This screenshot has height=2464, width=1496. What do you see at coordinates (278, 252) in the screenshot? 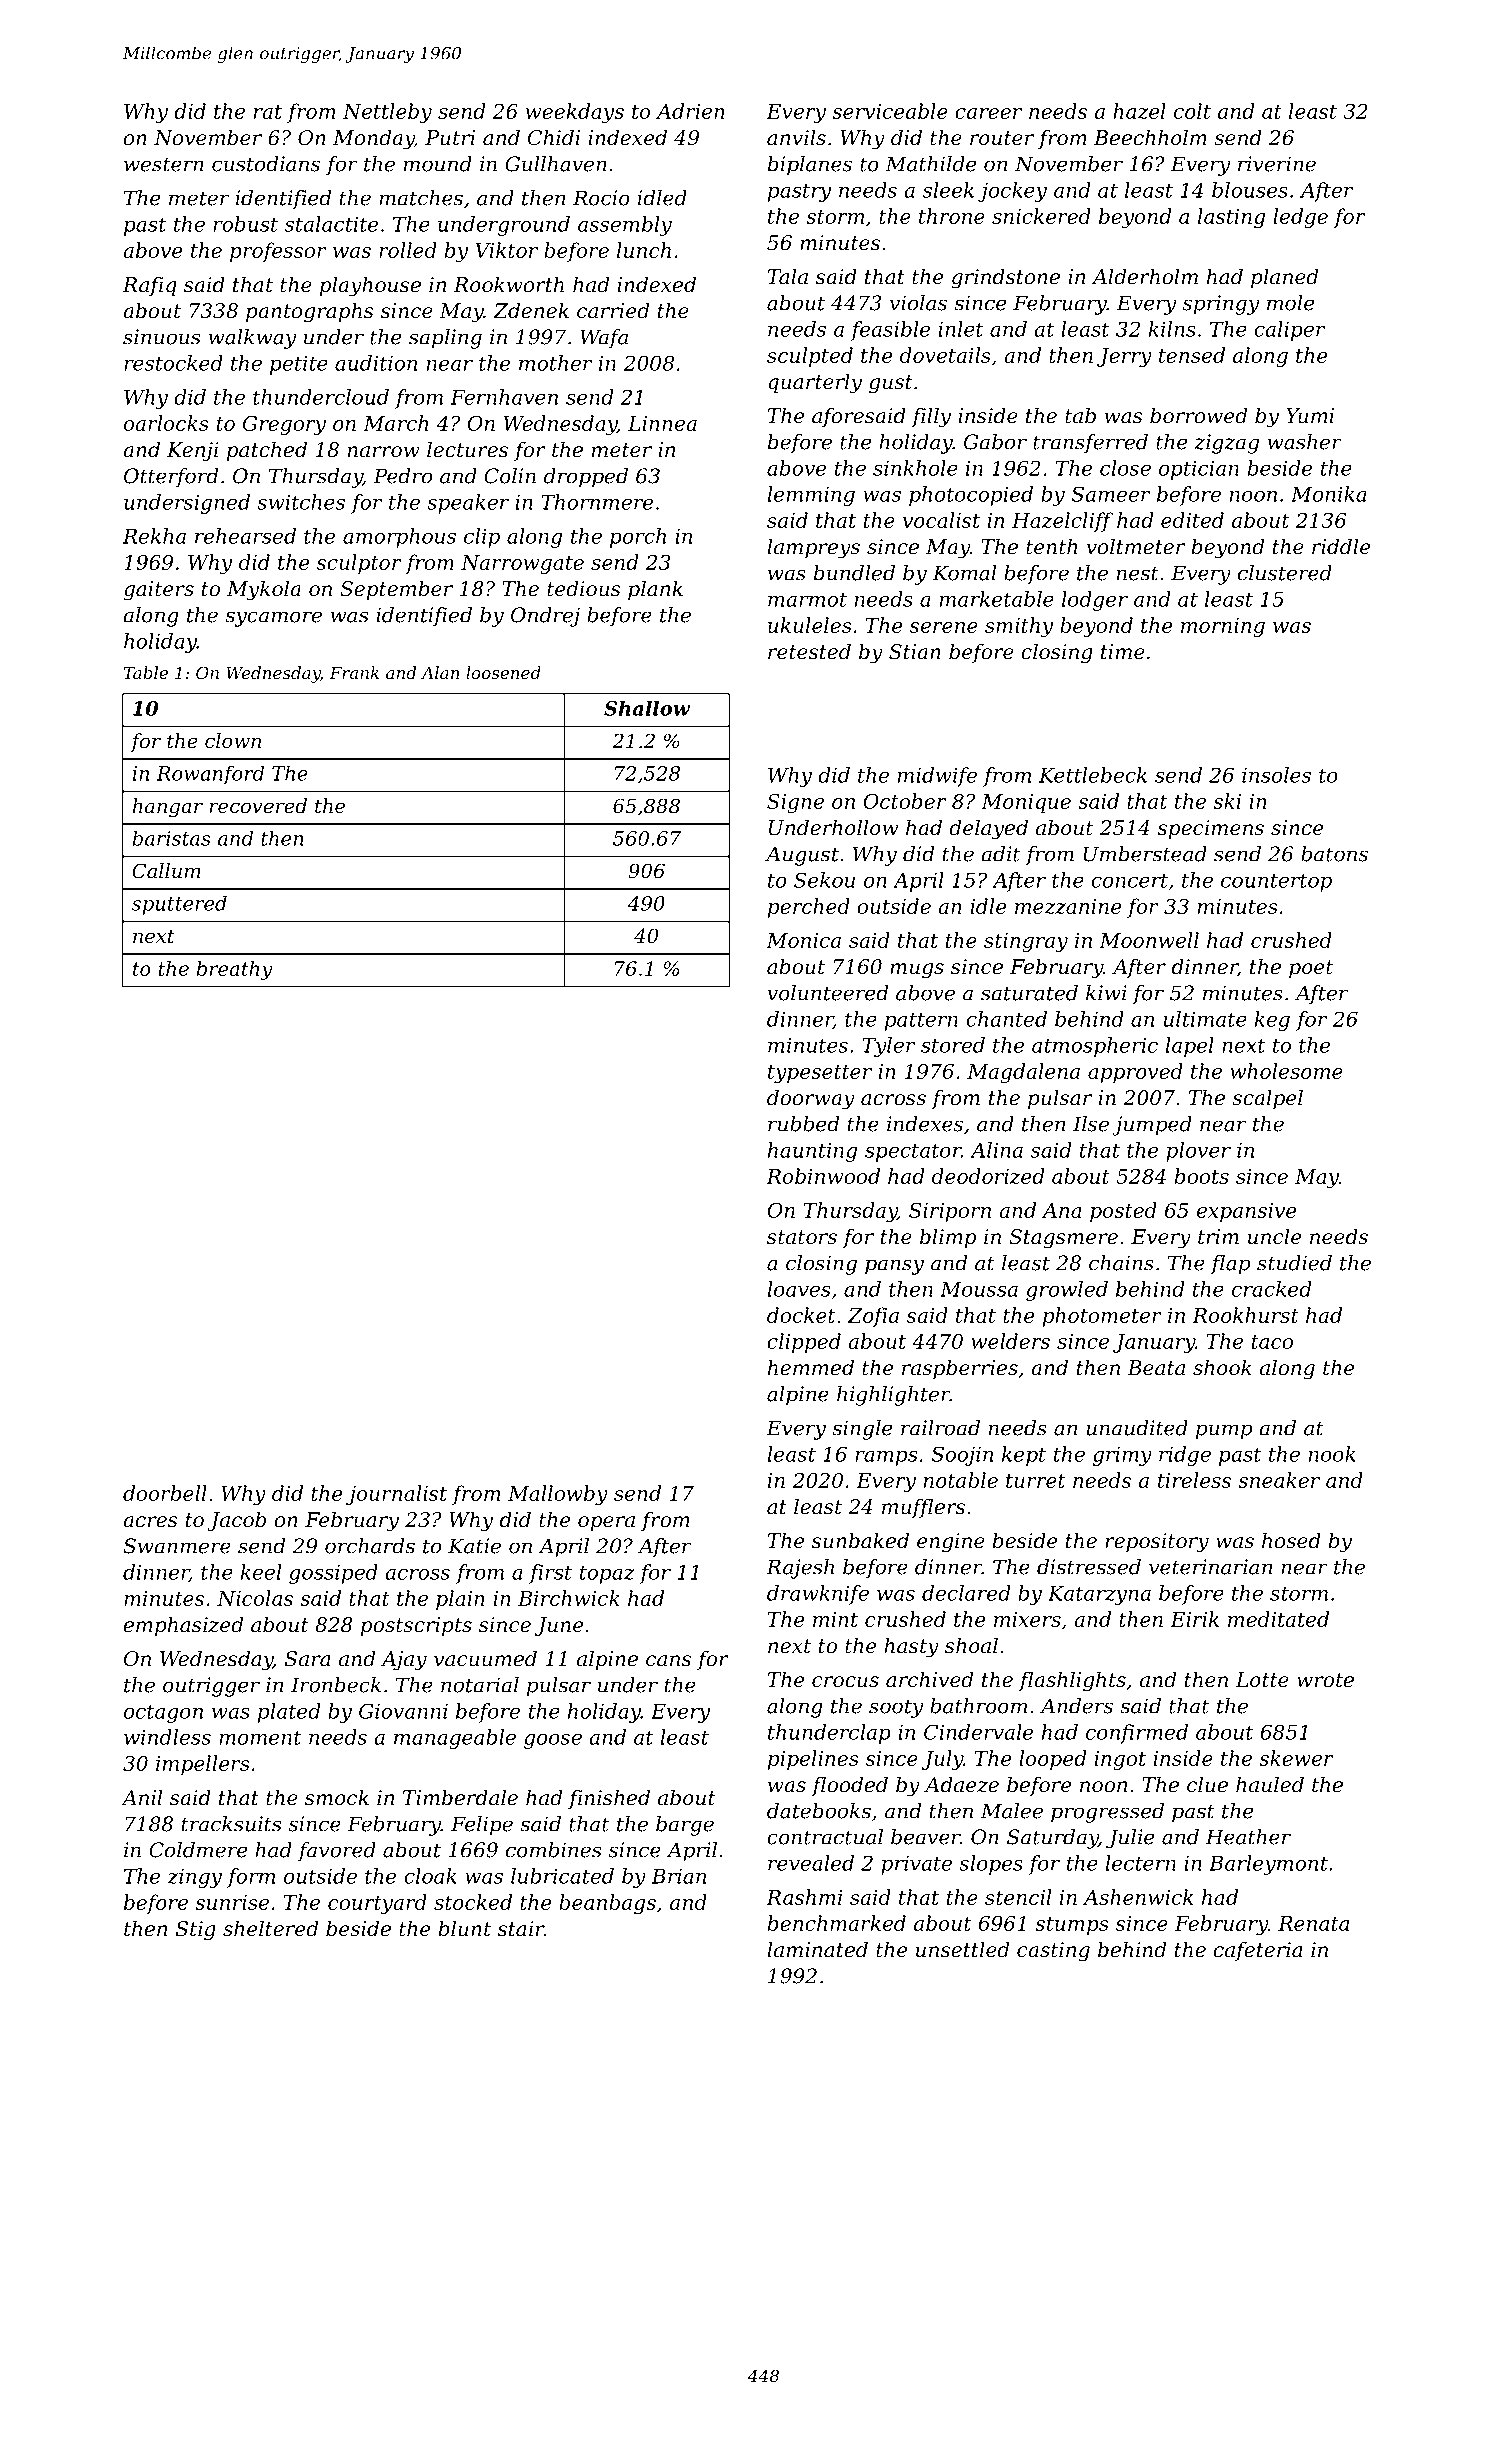
I see `professor` at bounding box center [278, 252].
